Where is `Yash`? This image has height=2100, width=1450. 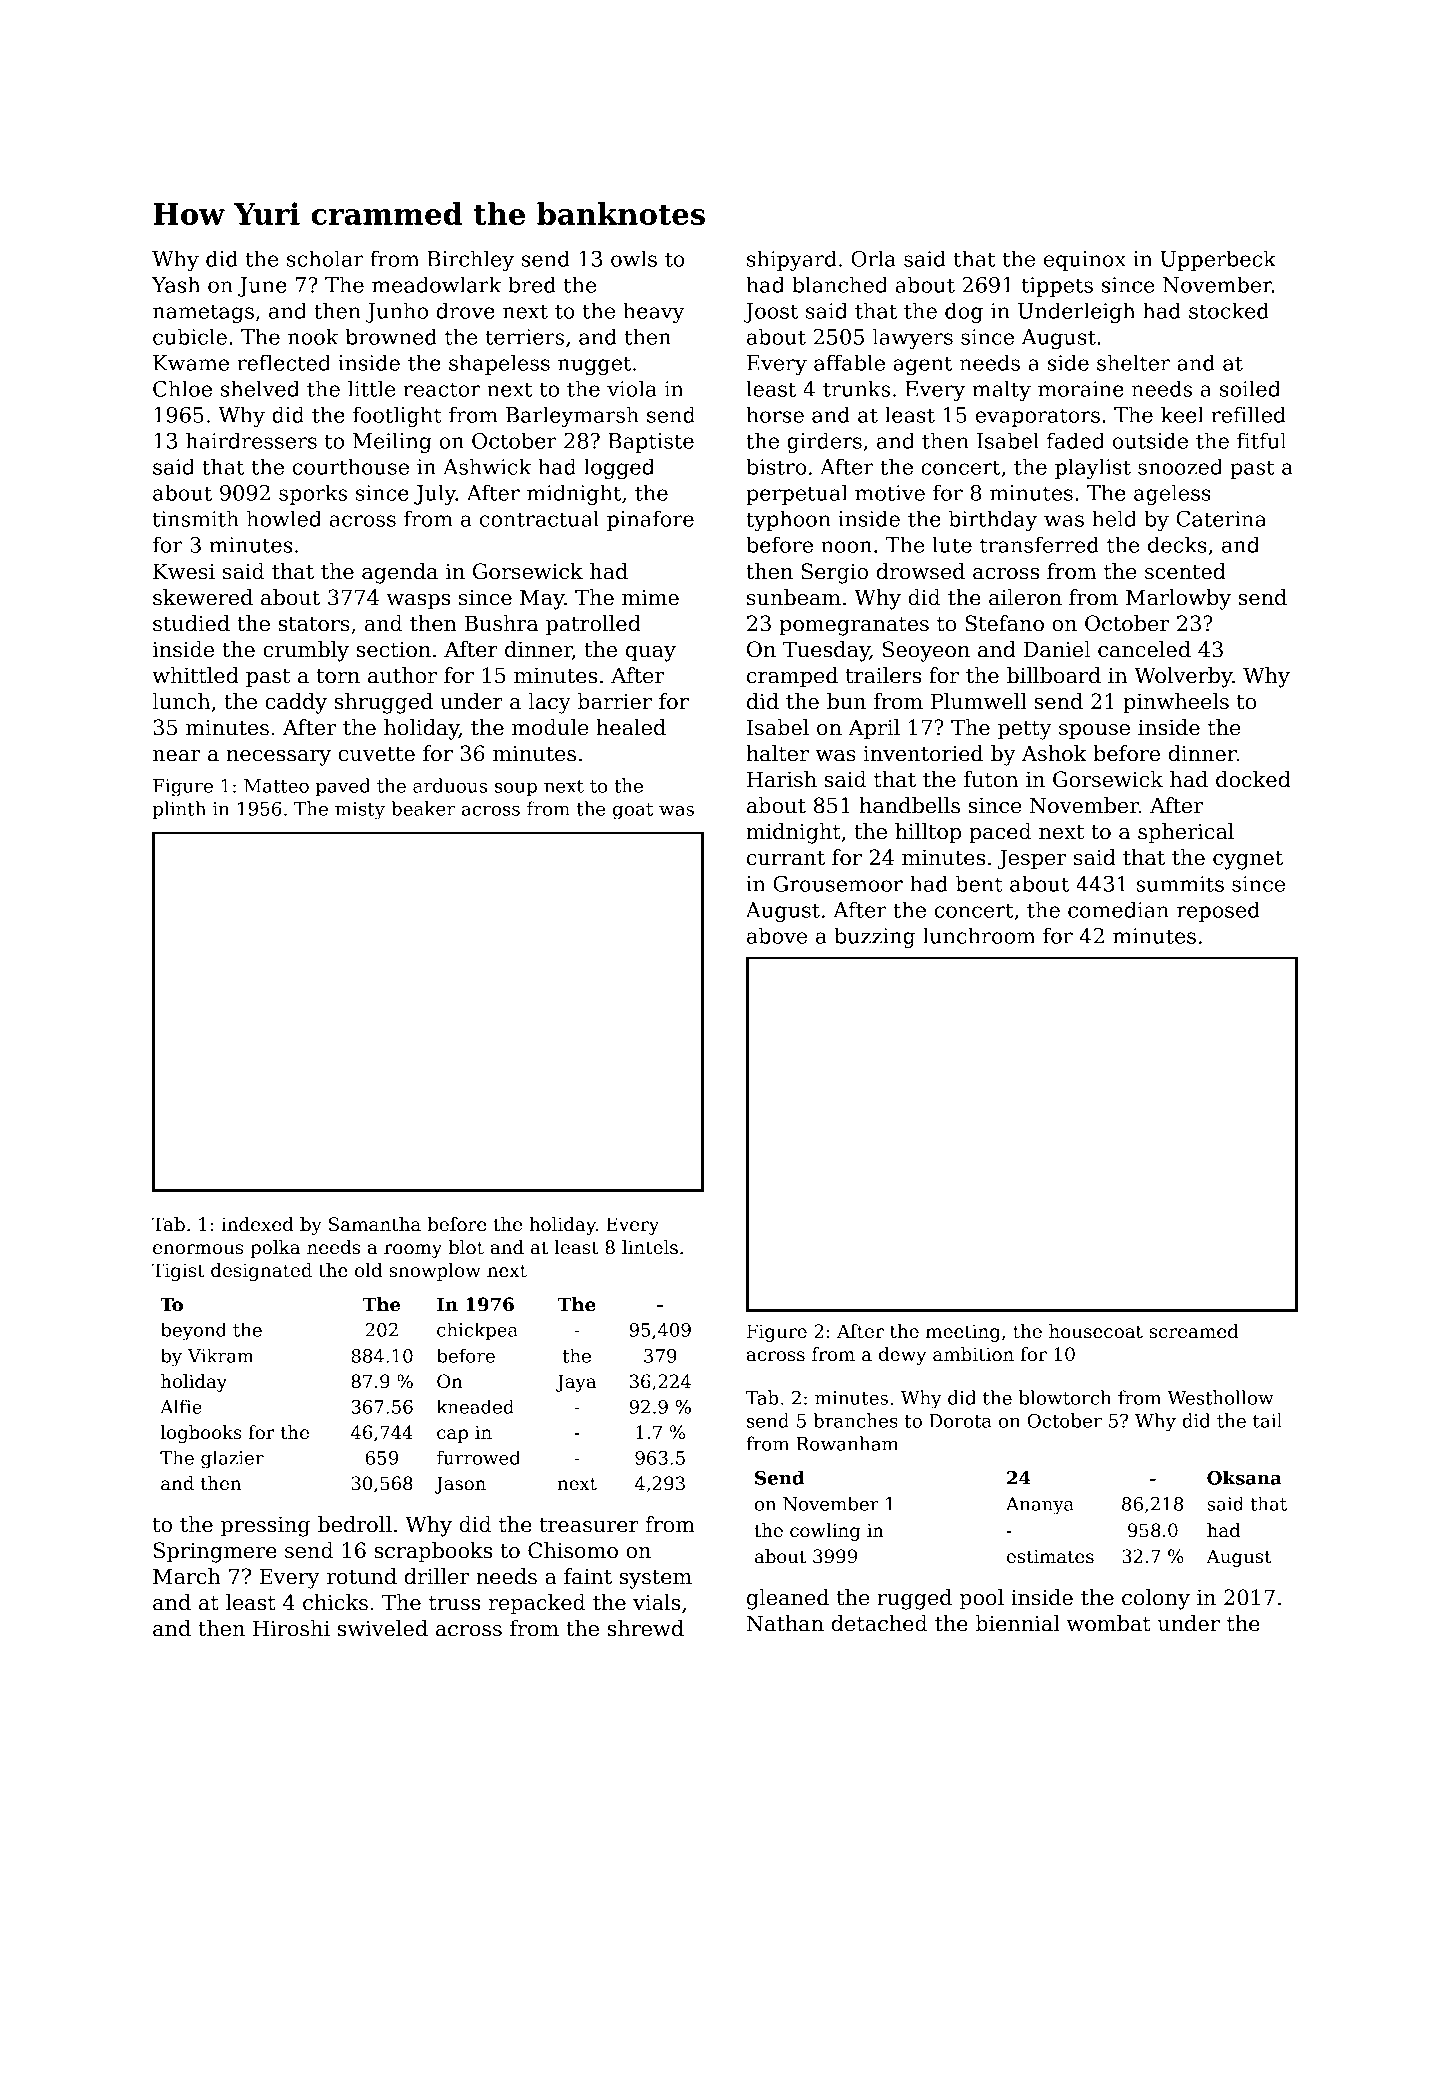 Yash is located at coordinates (176, 284).
